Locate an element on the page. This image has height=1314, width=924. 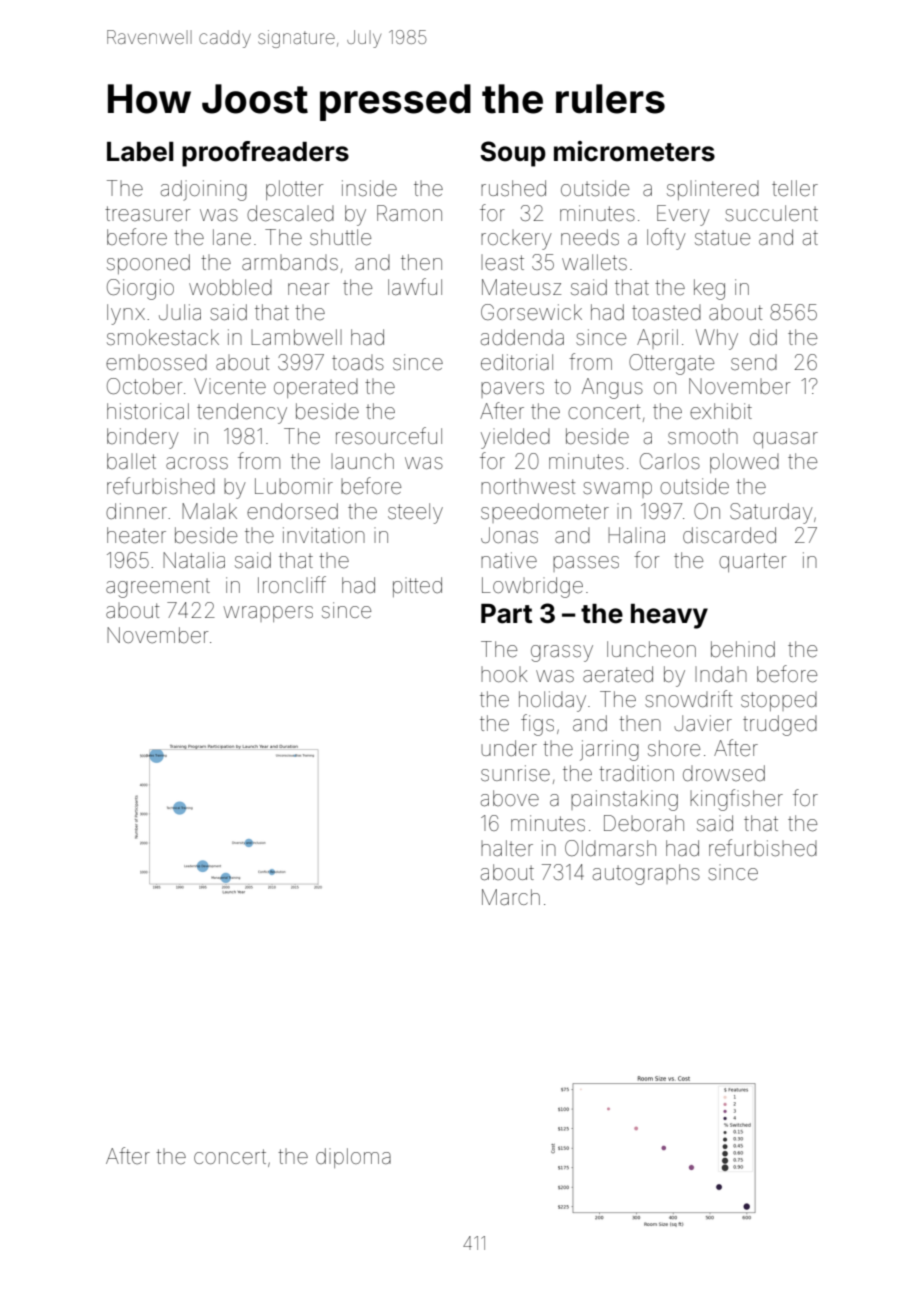
diploma is located at coordinates (353, 1158).
